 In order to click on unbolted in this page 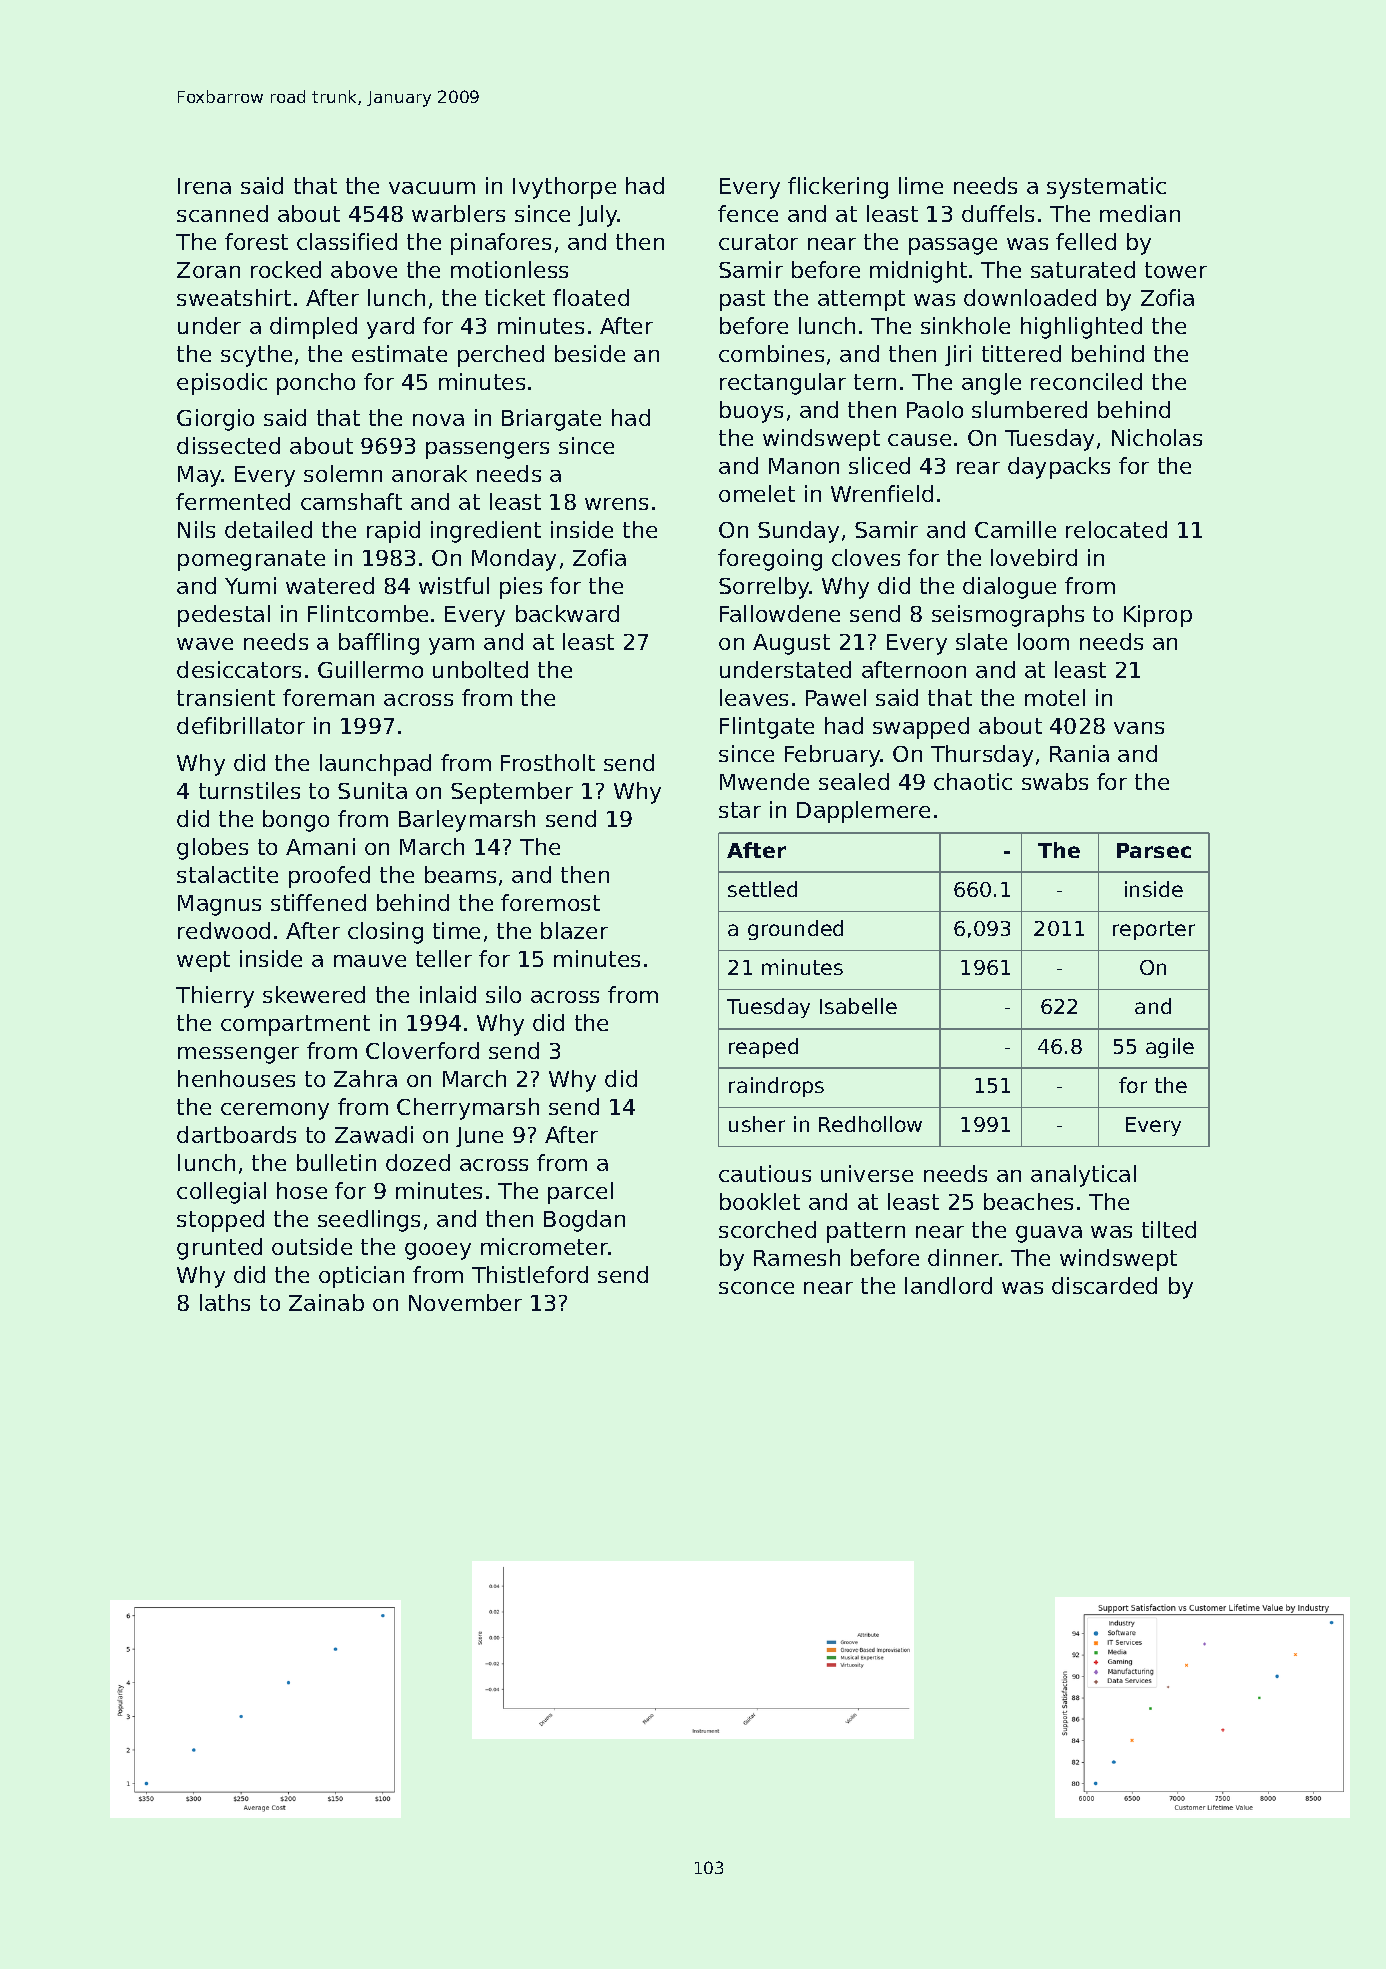, I will do `click(480, 669)`.
